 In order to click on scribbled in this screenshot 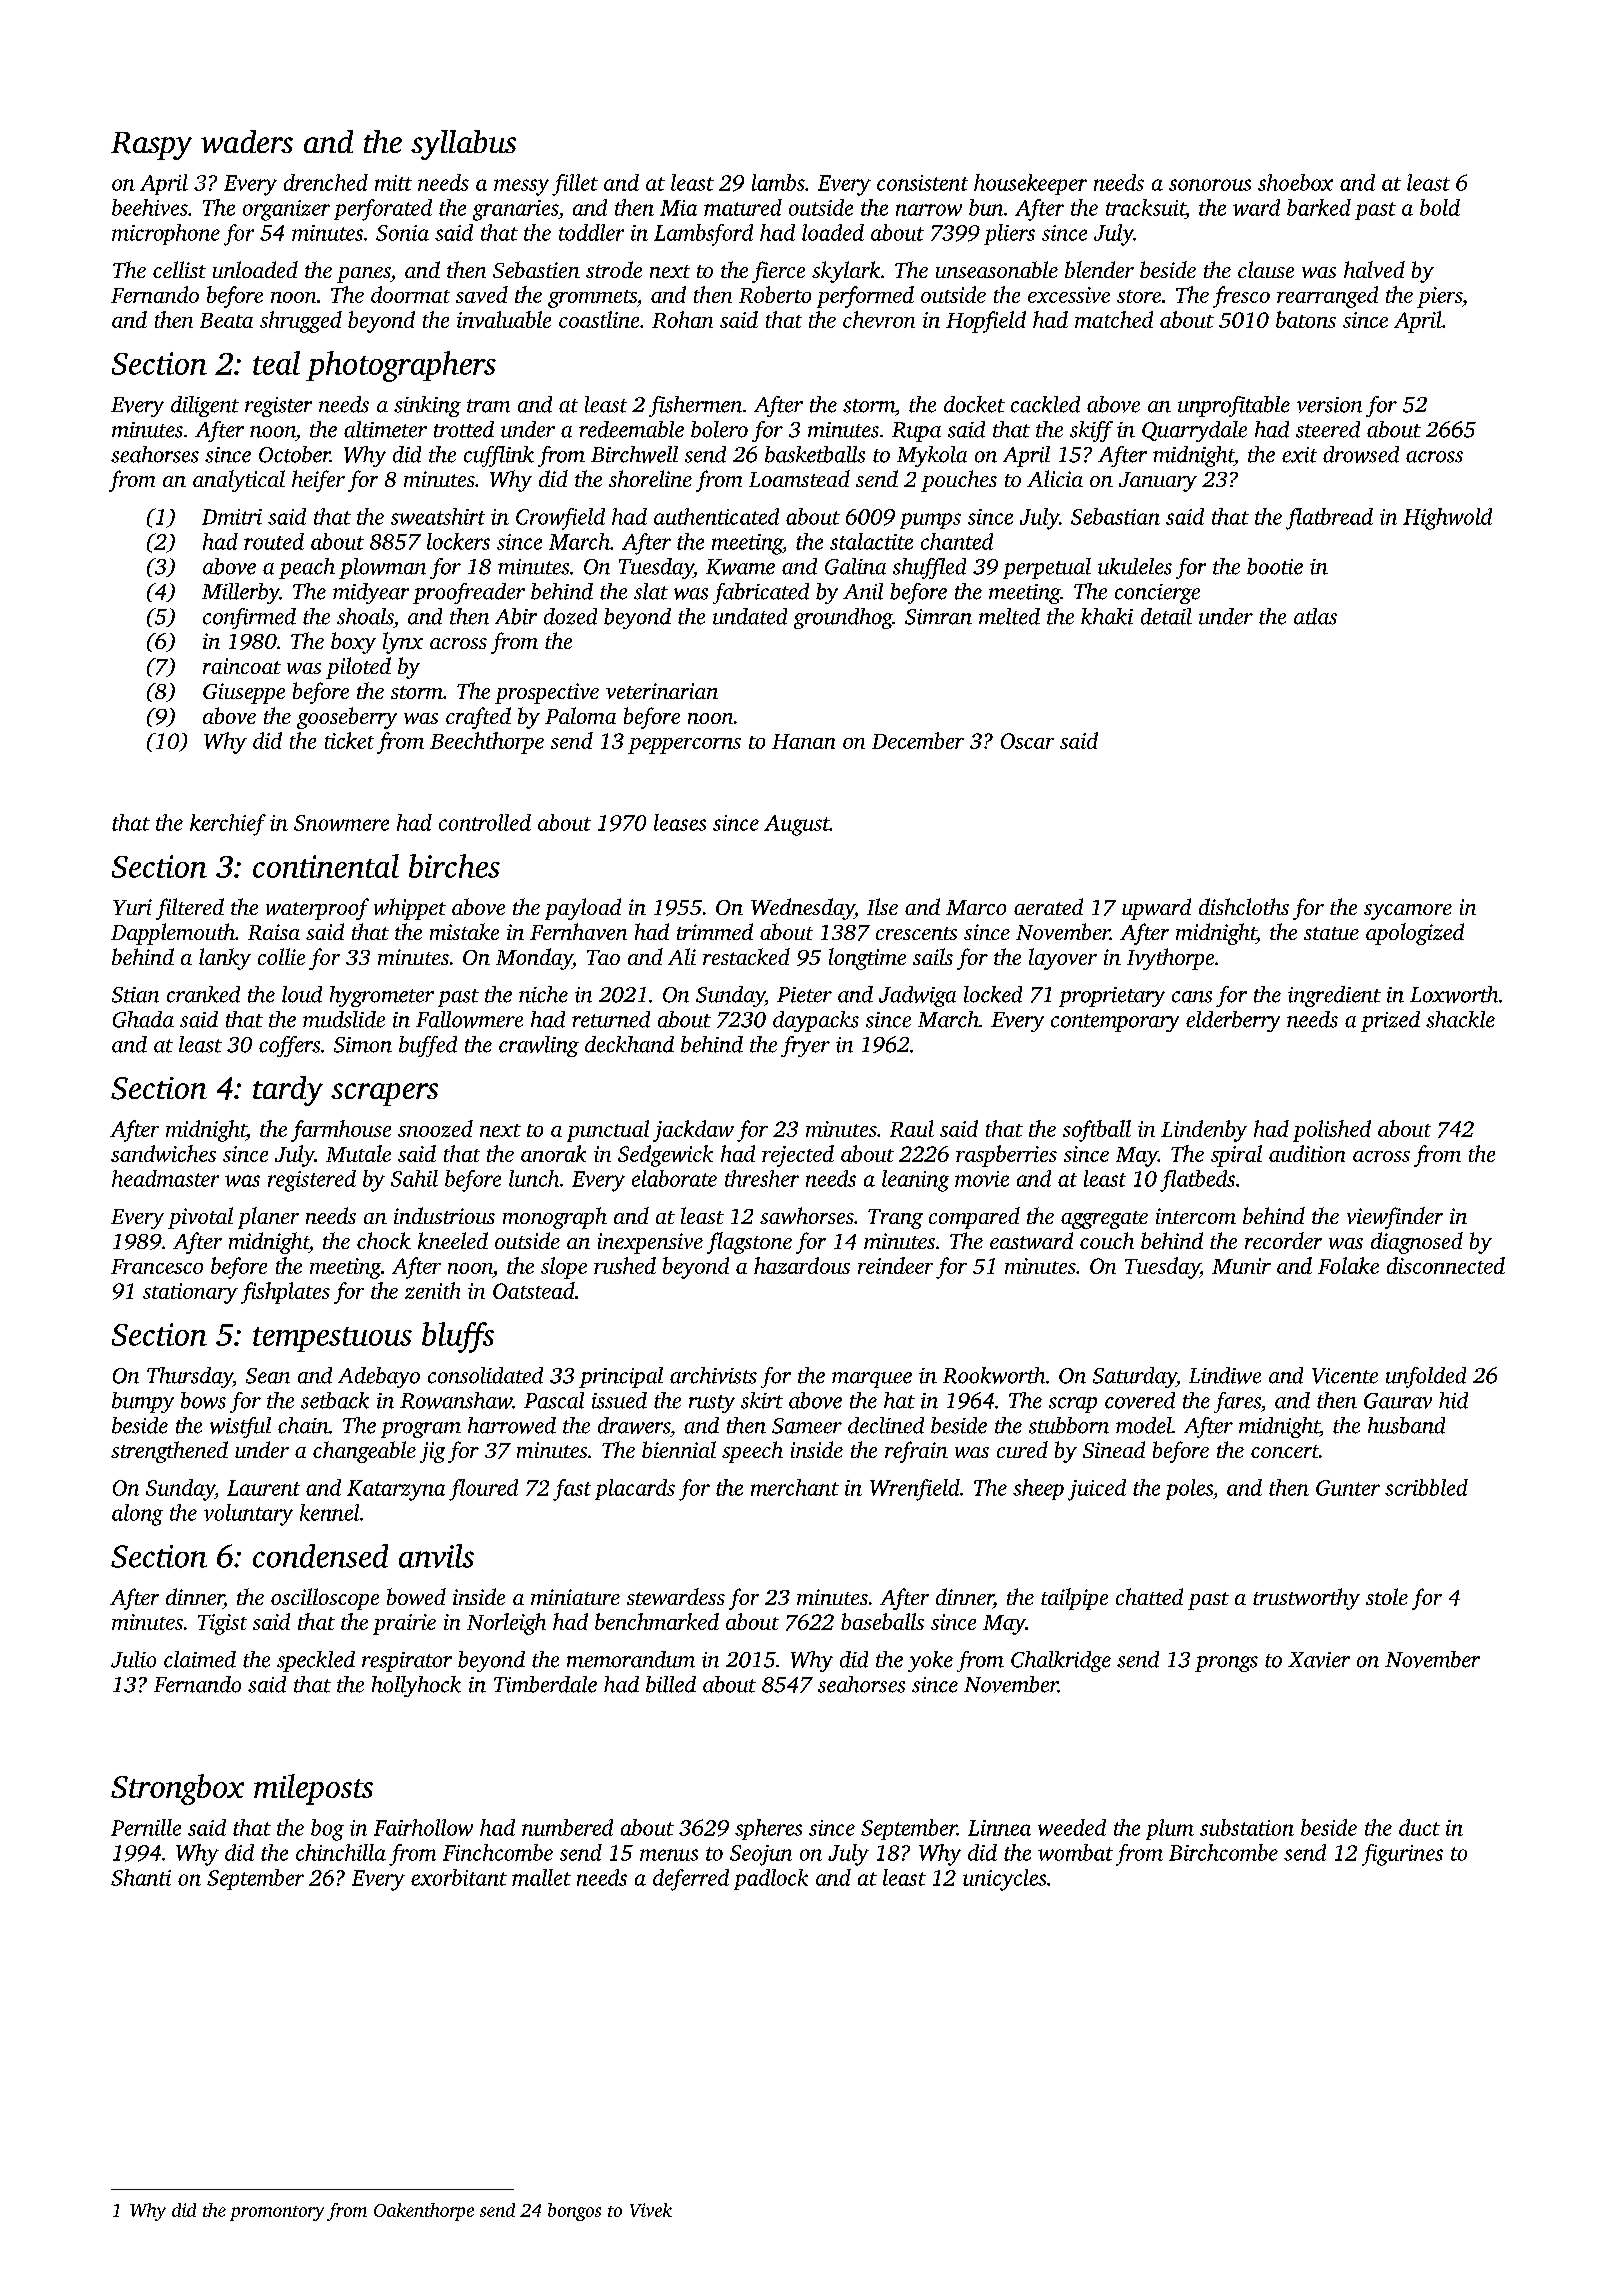, I will do `click(1426, 1487)`.
